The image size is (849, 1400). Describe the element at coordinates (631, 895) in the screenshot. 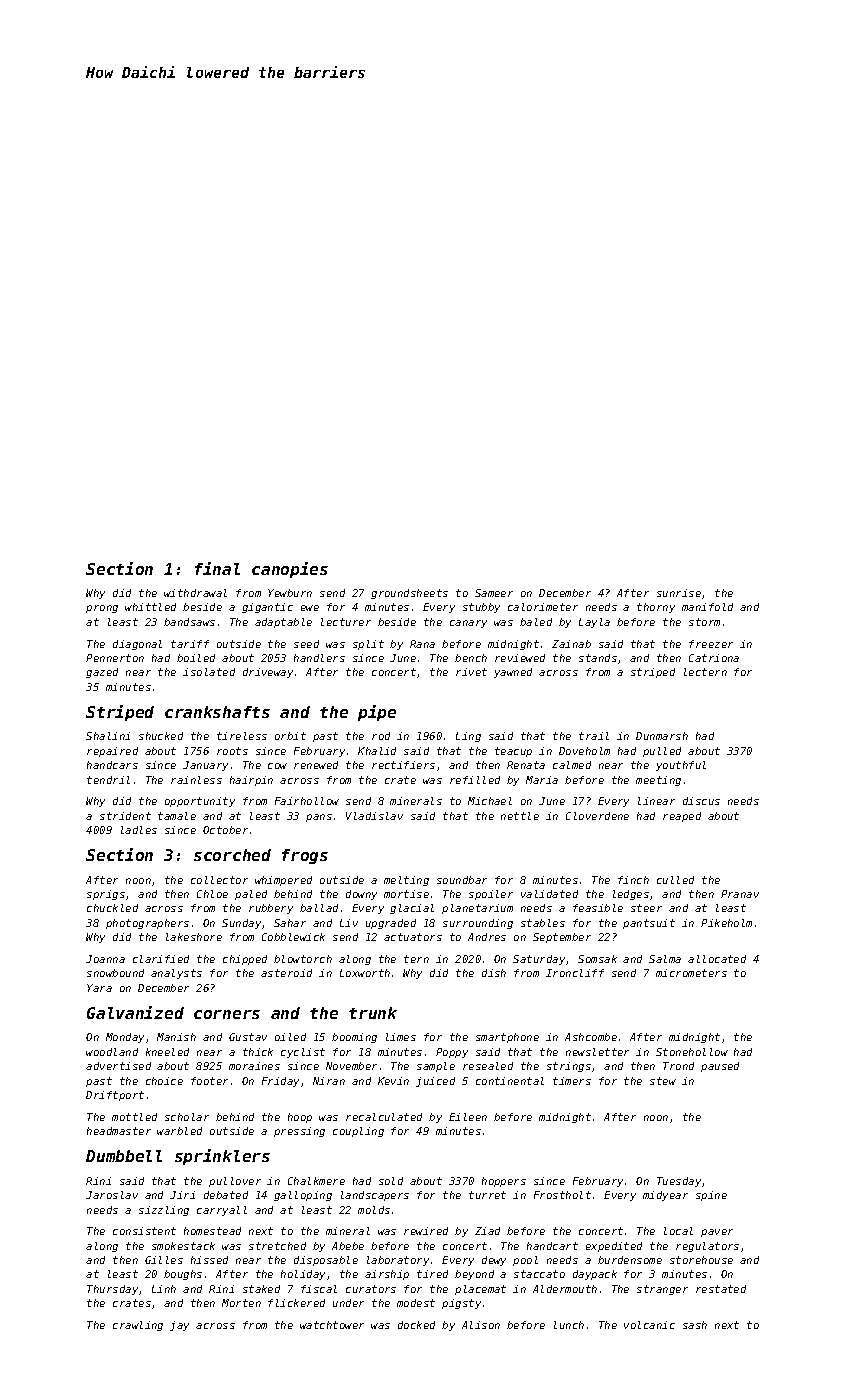

I see `ledges` at that location.
